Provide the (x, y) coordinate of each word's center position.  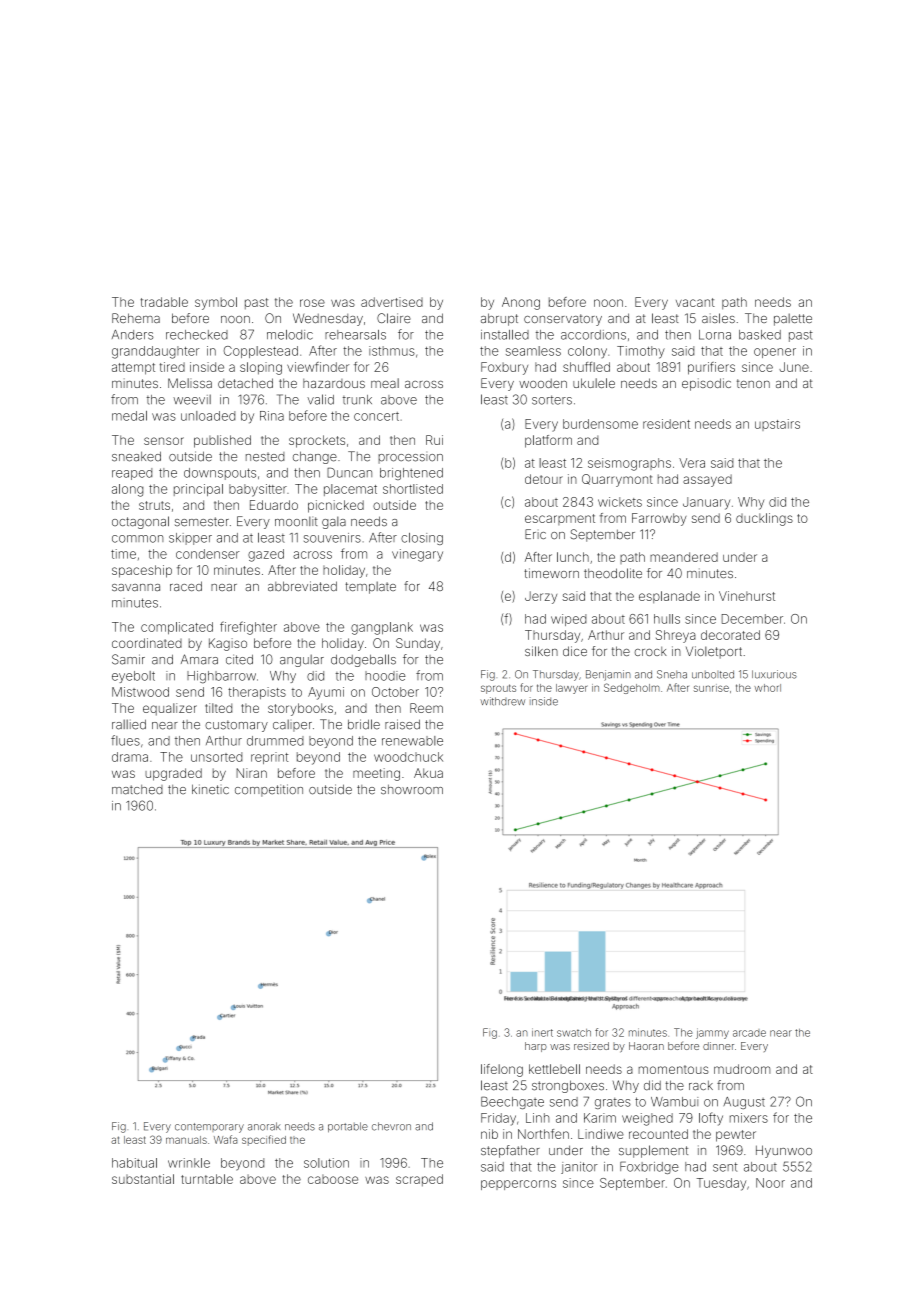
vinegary (417, 555)
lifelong (502, 1070)
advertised (392, 302)
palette (793, 319)
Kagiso (228, 644)
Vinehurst (747, 596)
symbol (216, 303)
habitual (134, 1163)
